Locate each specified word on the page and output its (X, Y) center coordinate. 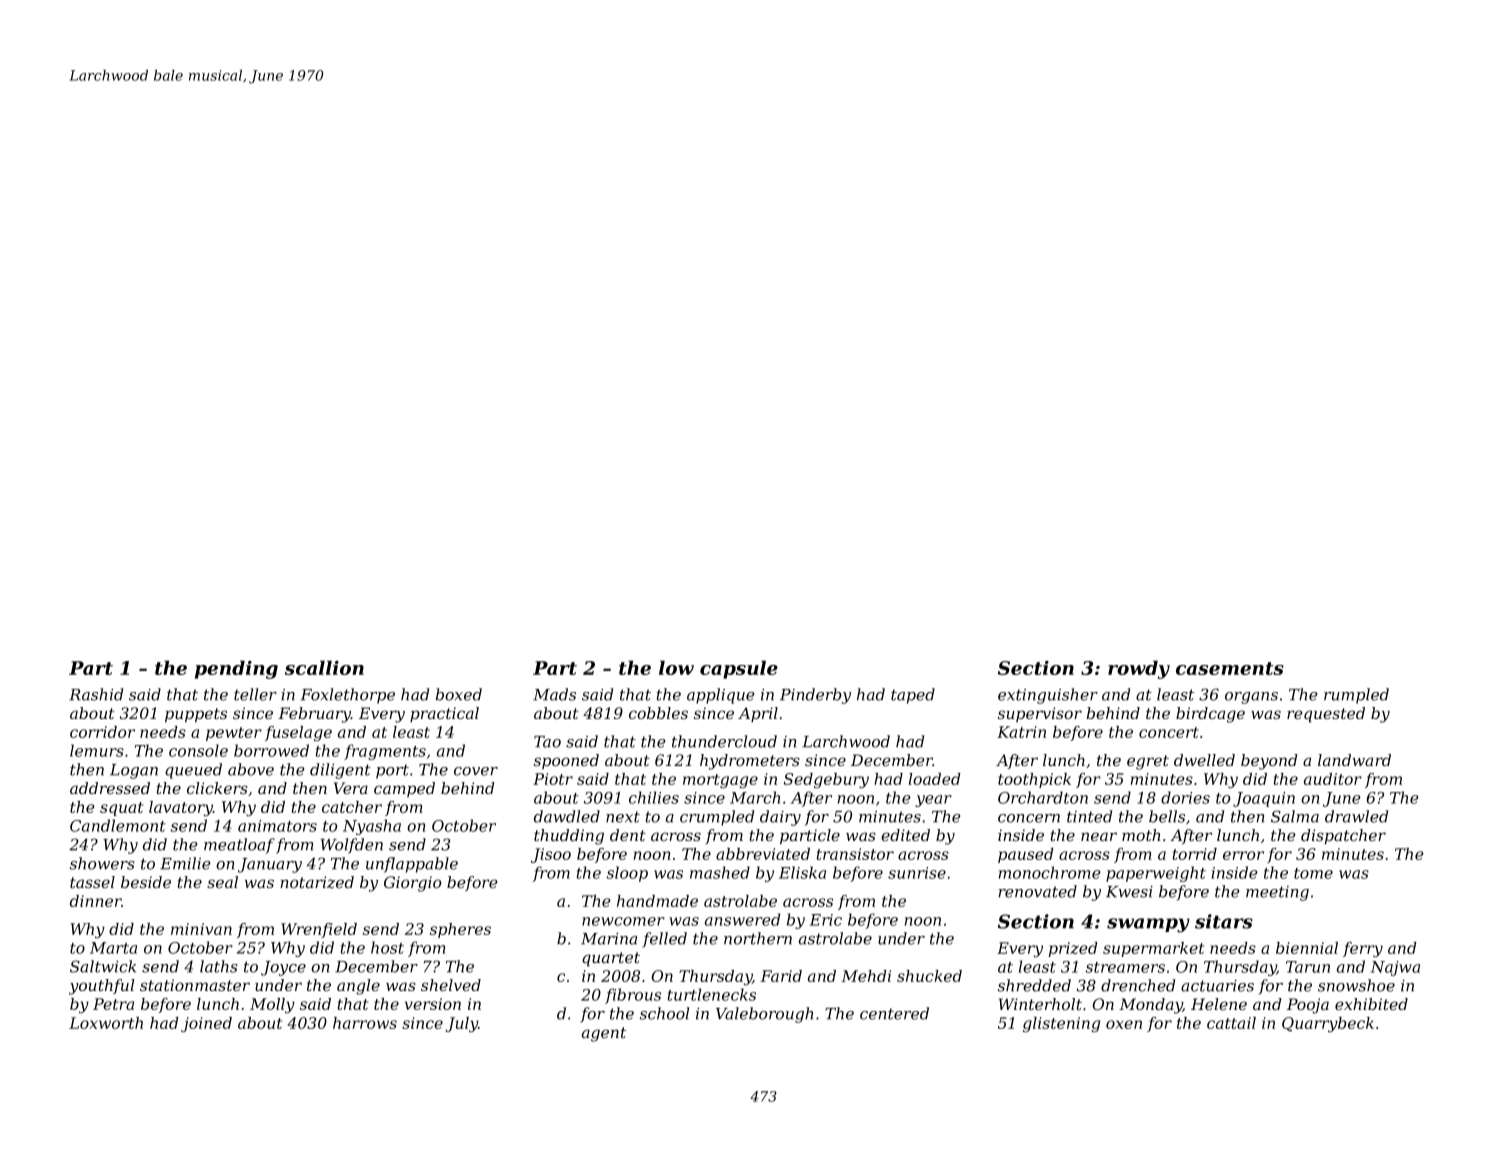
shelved (451, 985)
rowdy (1139, 669)
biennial (1307, 948)
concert (1169, 732)
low (676, 667)
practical (444, 714)
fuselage (298, 733)
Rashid (96, 694)
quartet (611, 959)
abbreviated (763, 854)
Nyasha (372, 827)
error (1243, 855)
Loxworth (106, 1023)
